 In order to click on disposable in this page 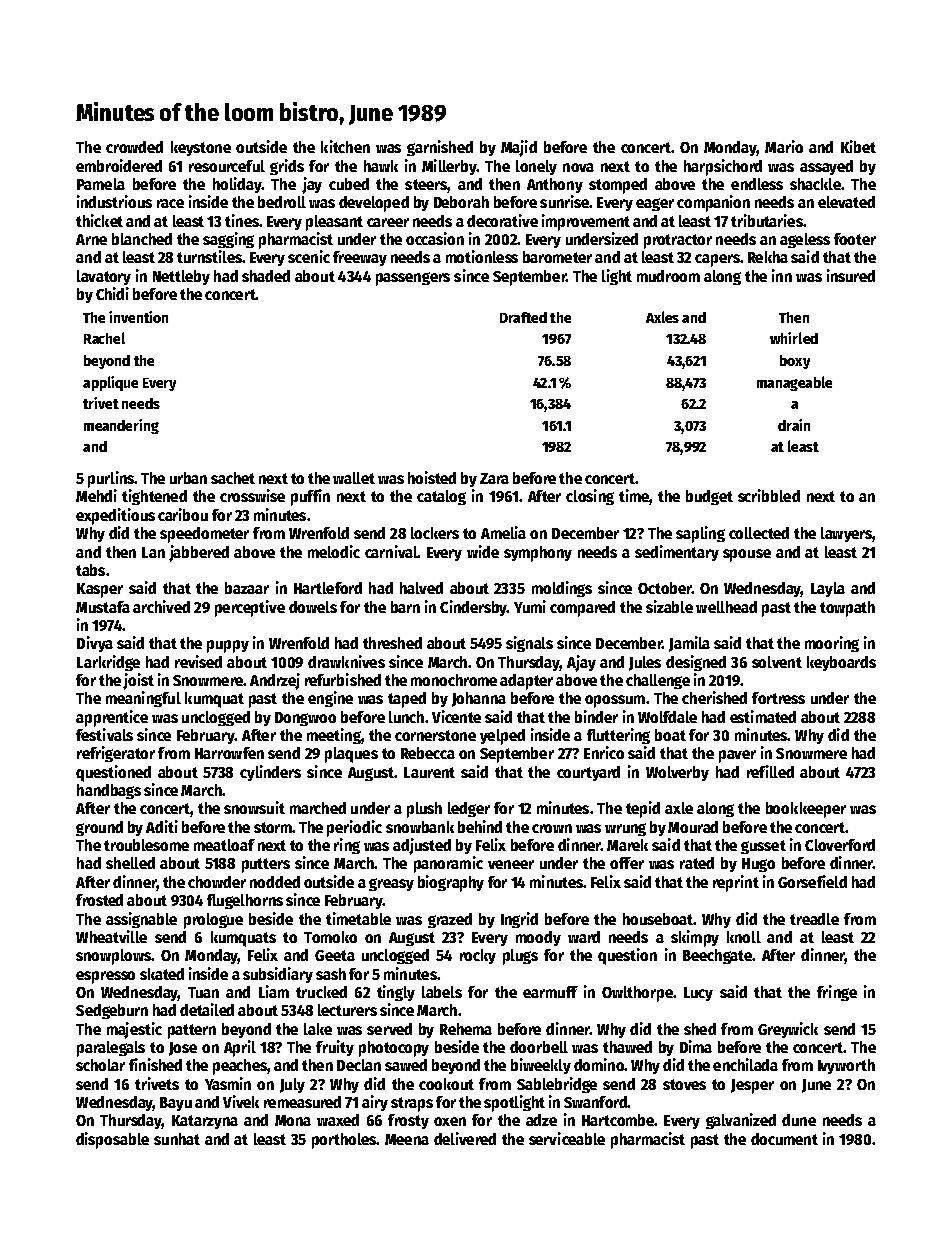, I will do `click(112, 1140)`.
